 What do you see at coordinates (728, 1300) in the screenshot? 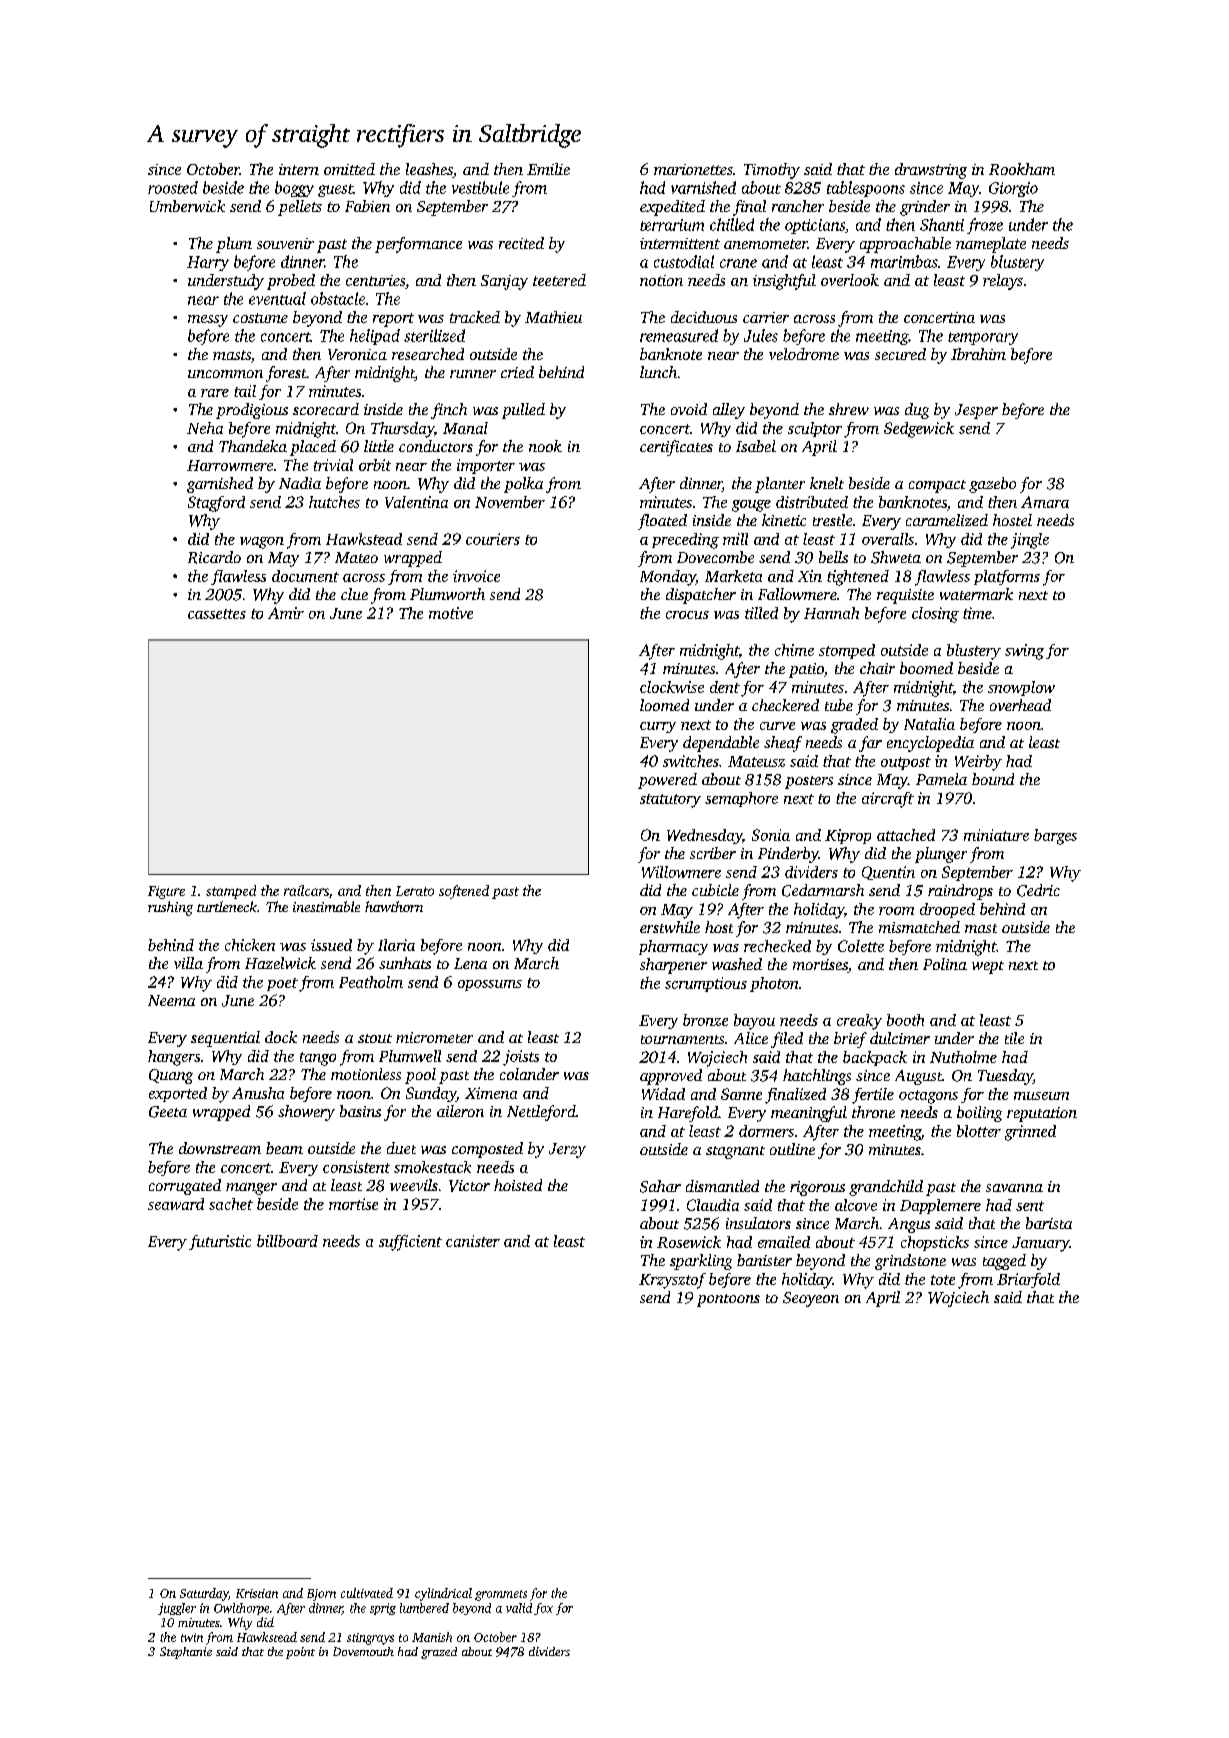
I see `pontoons` at bounding box center [728, 1300].
